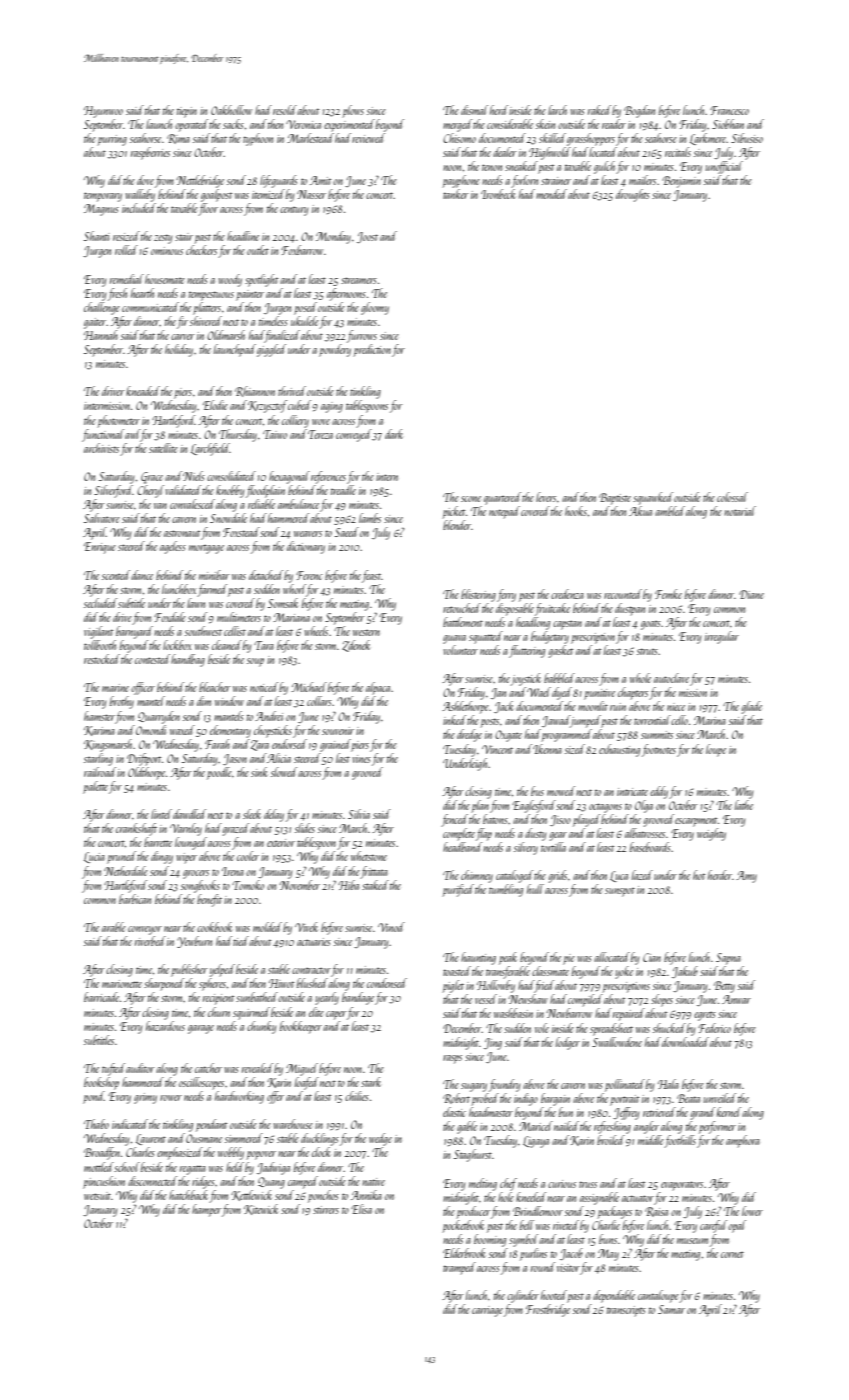 The width and height of the screenshot is (849, 1400). Describe the element at coordinates (629, 1014) in the screenshot. I see `repaired` at that location.
